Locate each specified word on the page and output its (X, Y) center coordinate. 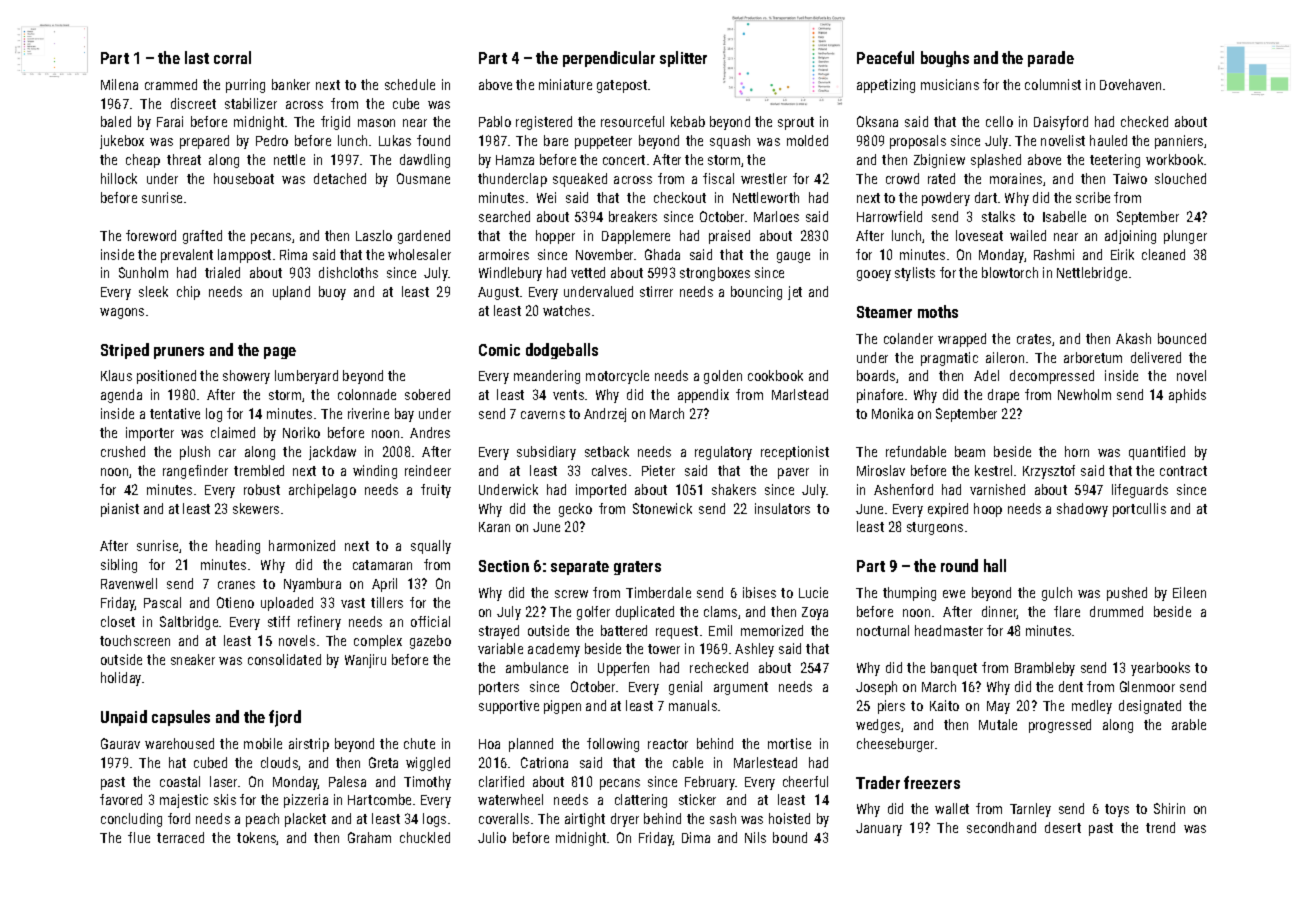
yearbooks (1160, 669)
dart (986, 197)
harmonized (302, 545)
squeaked (580, 180)
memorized (772, 630)
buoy (332, 293)
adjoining (1130, 237)
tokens (257, 838)
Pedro (272, 140)
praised (729, 237)
